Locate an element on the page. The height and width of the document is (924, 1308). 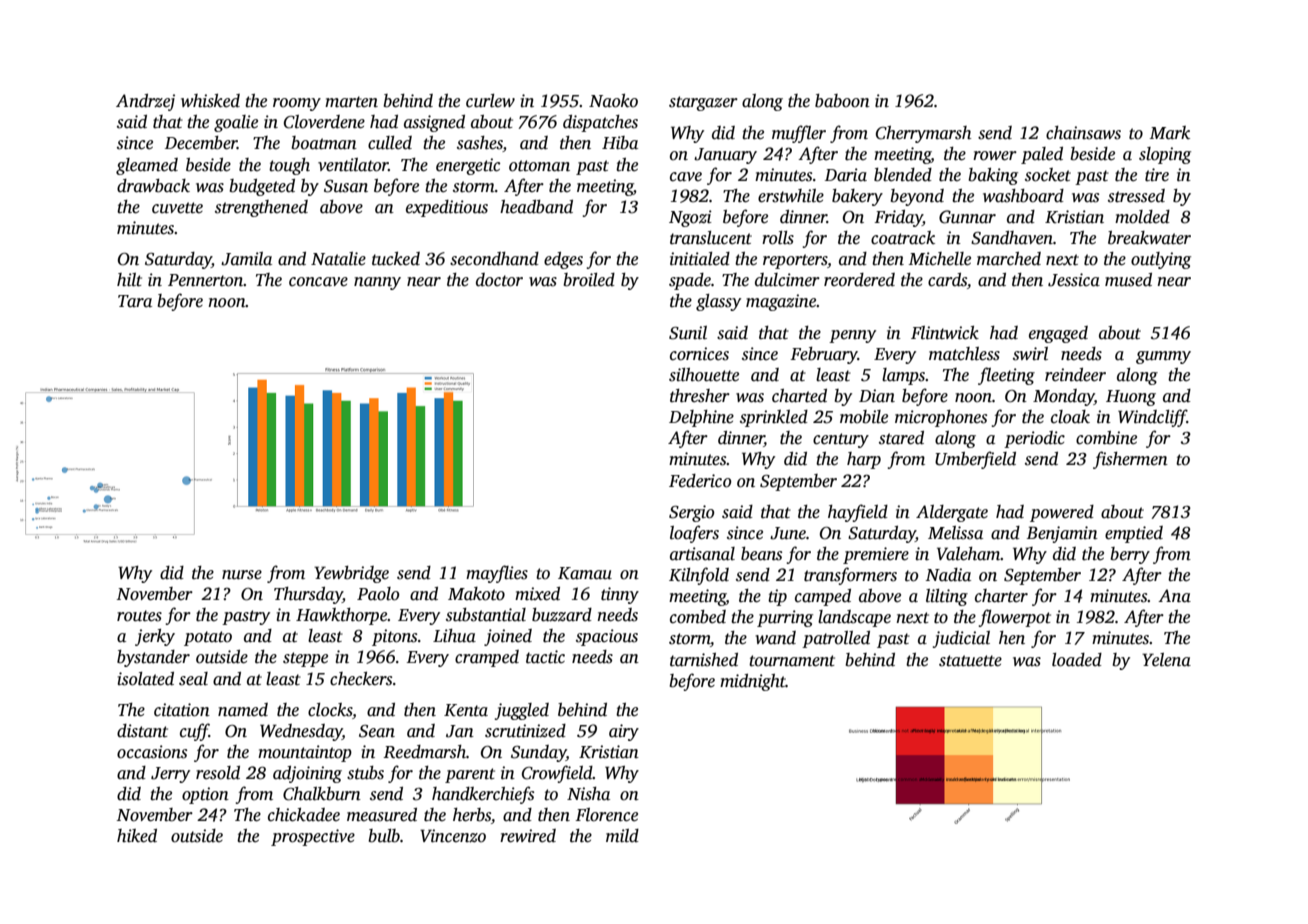
expeditious is located at coordinates (447, 208).
